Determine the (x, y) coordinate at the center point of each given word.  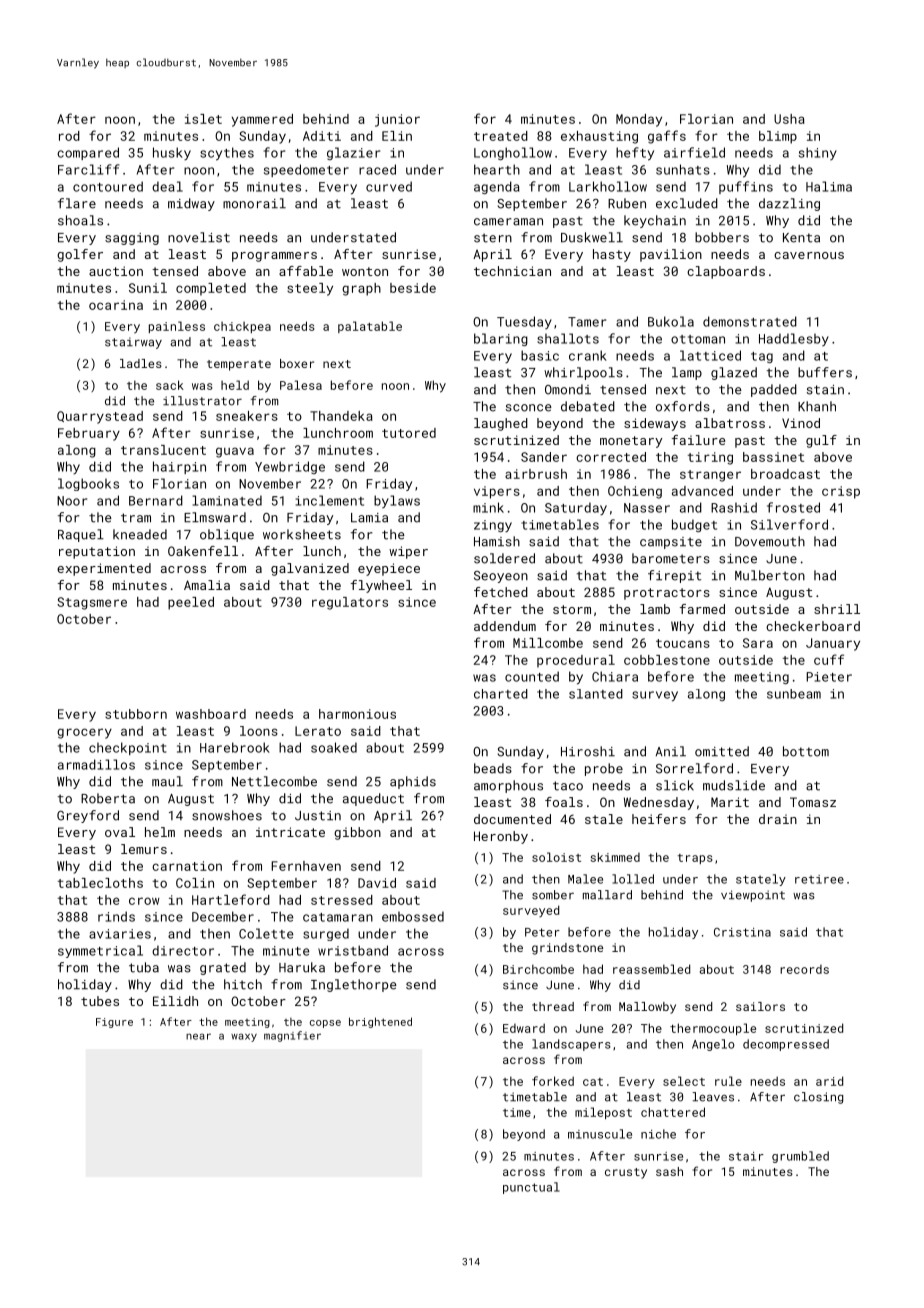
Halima (829, 186)
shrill (837, 609)
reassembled (651, 969)
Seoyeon (501, 577)
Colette (266, 933)
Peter (542, 932)
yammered (262, 120)
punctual (531, 1188)
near (198, 1036)
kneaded (140, 534)
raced (377, 169)
